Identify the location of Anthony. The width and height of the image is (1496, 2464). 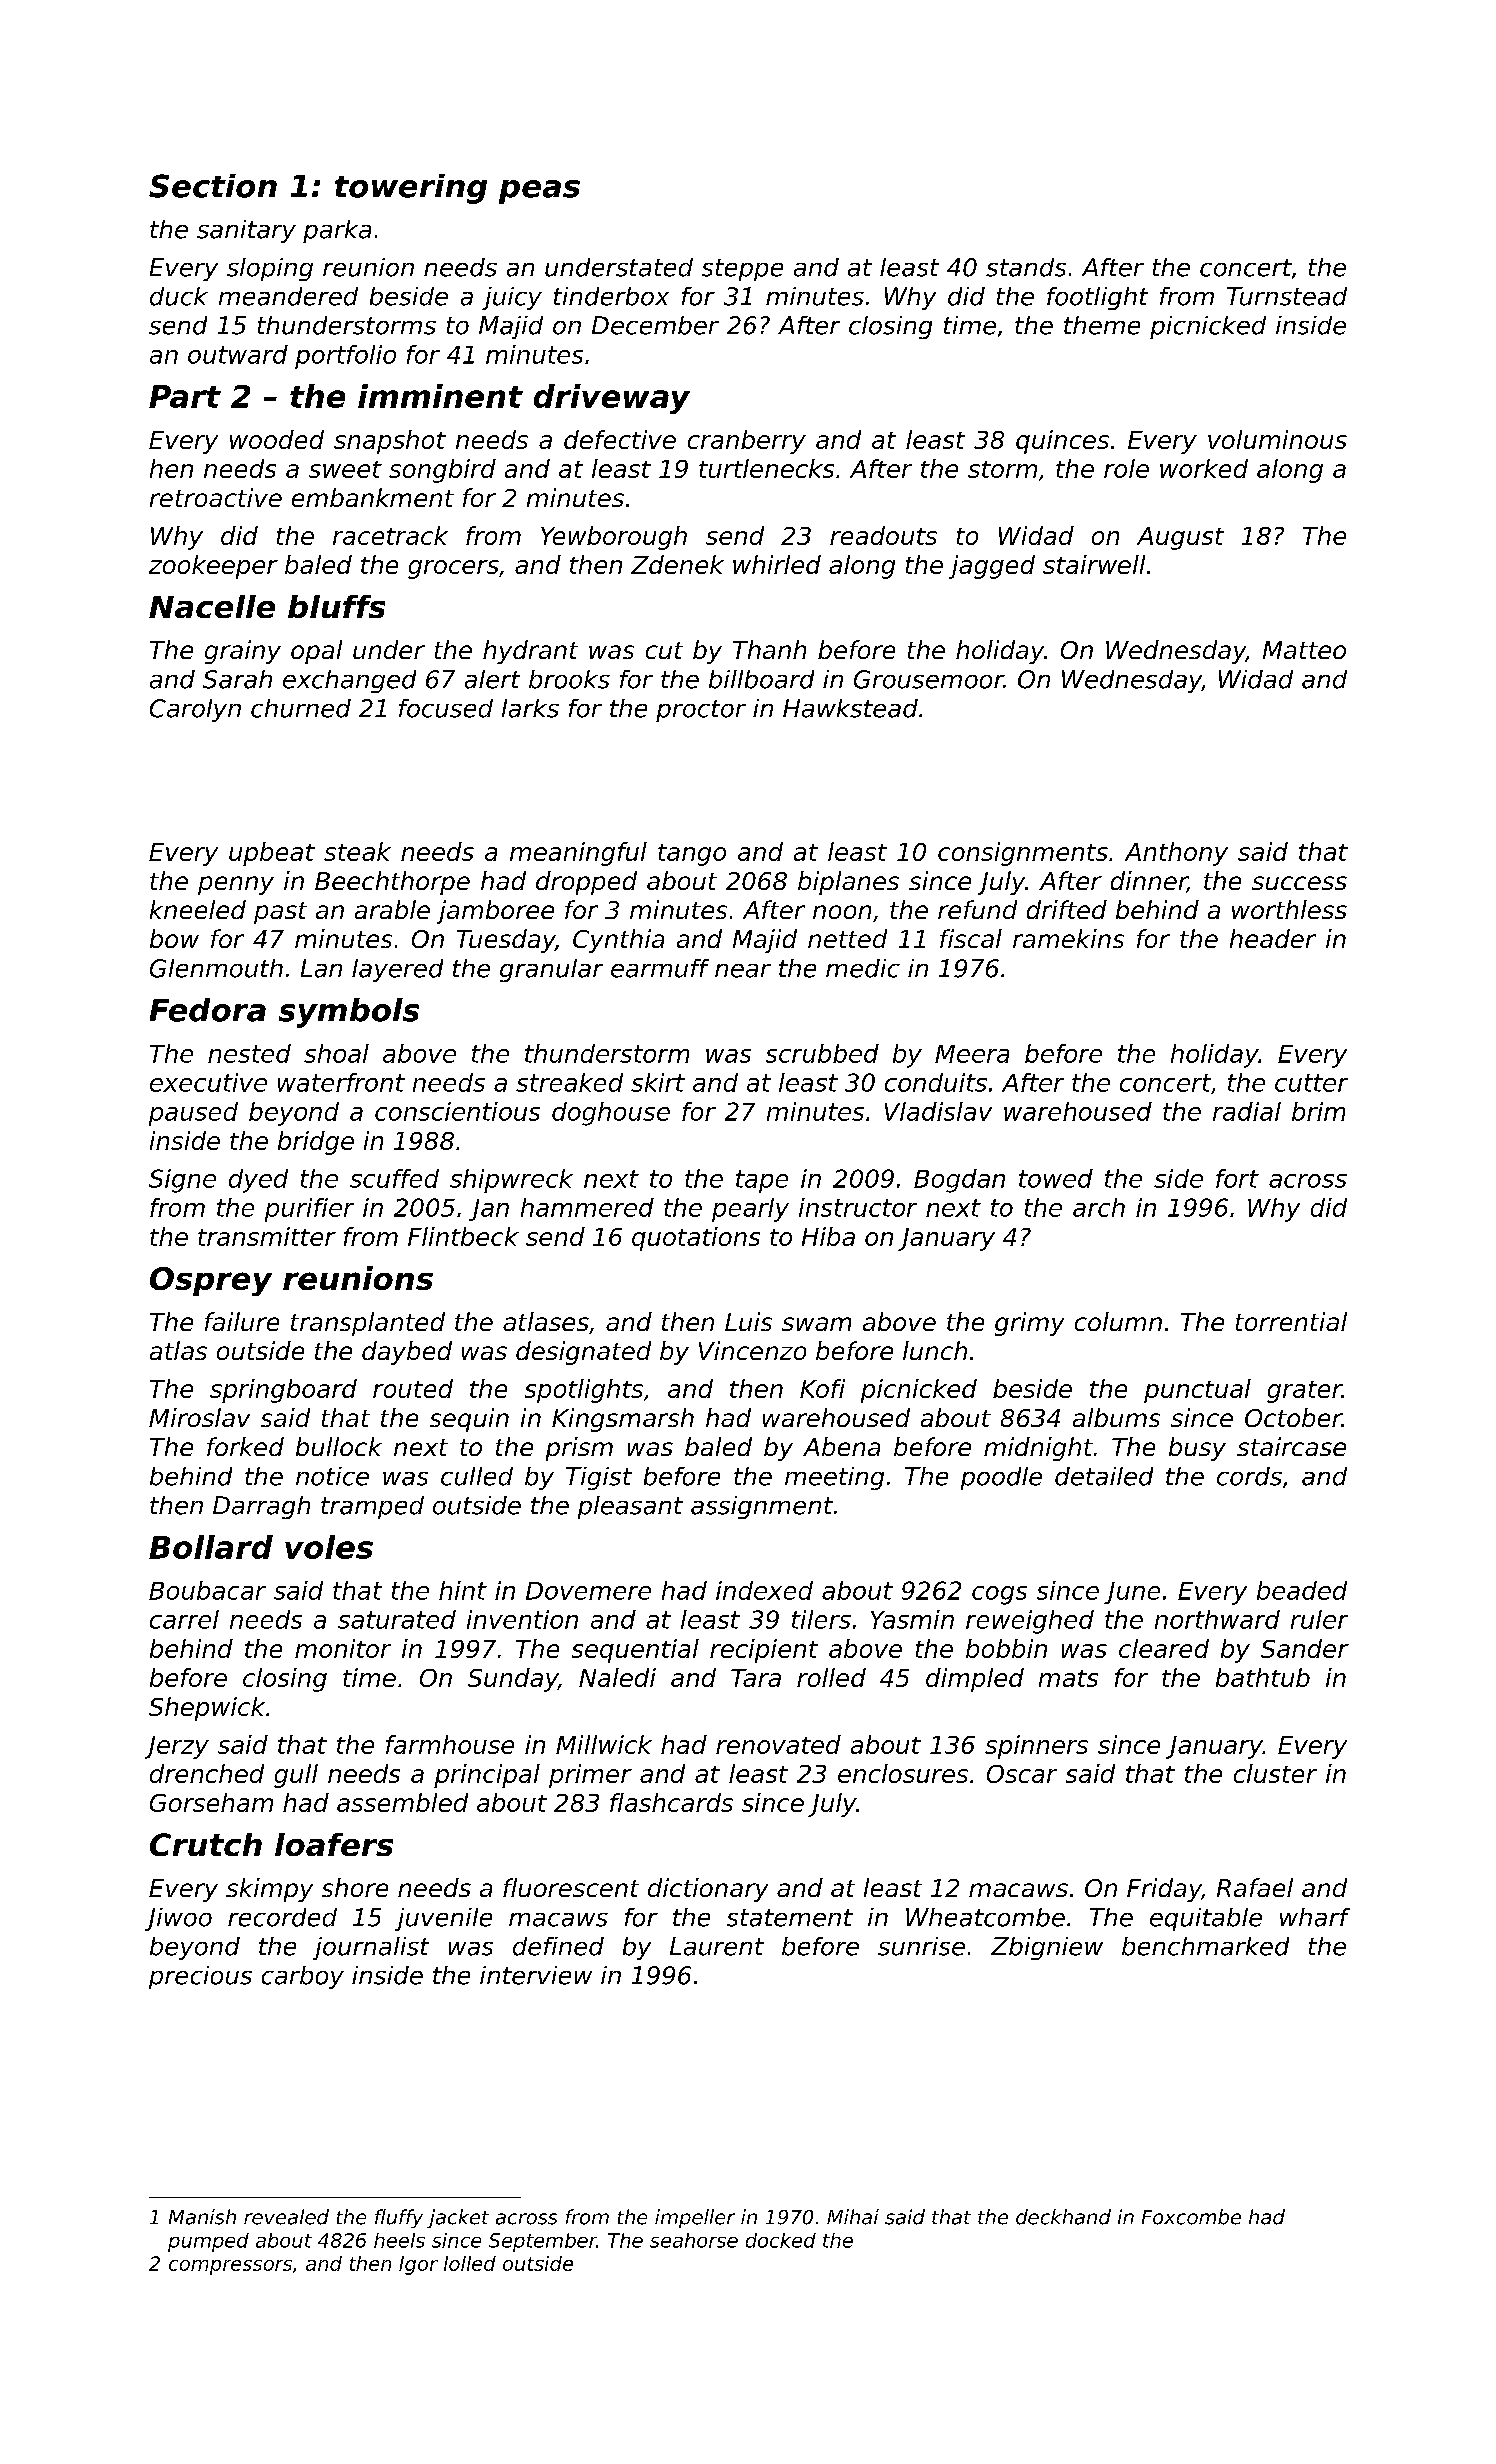
(1176, 854).
